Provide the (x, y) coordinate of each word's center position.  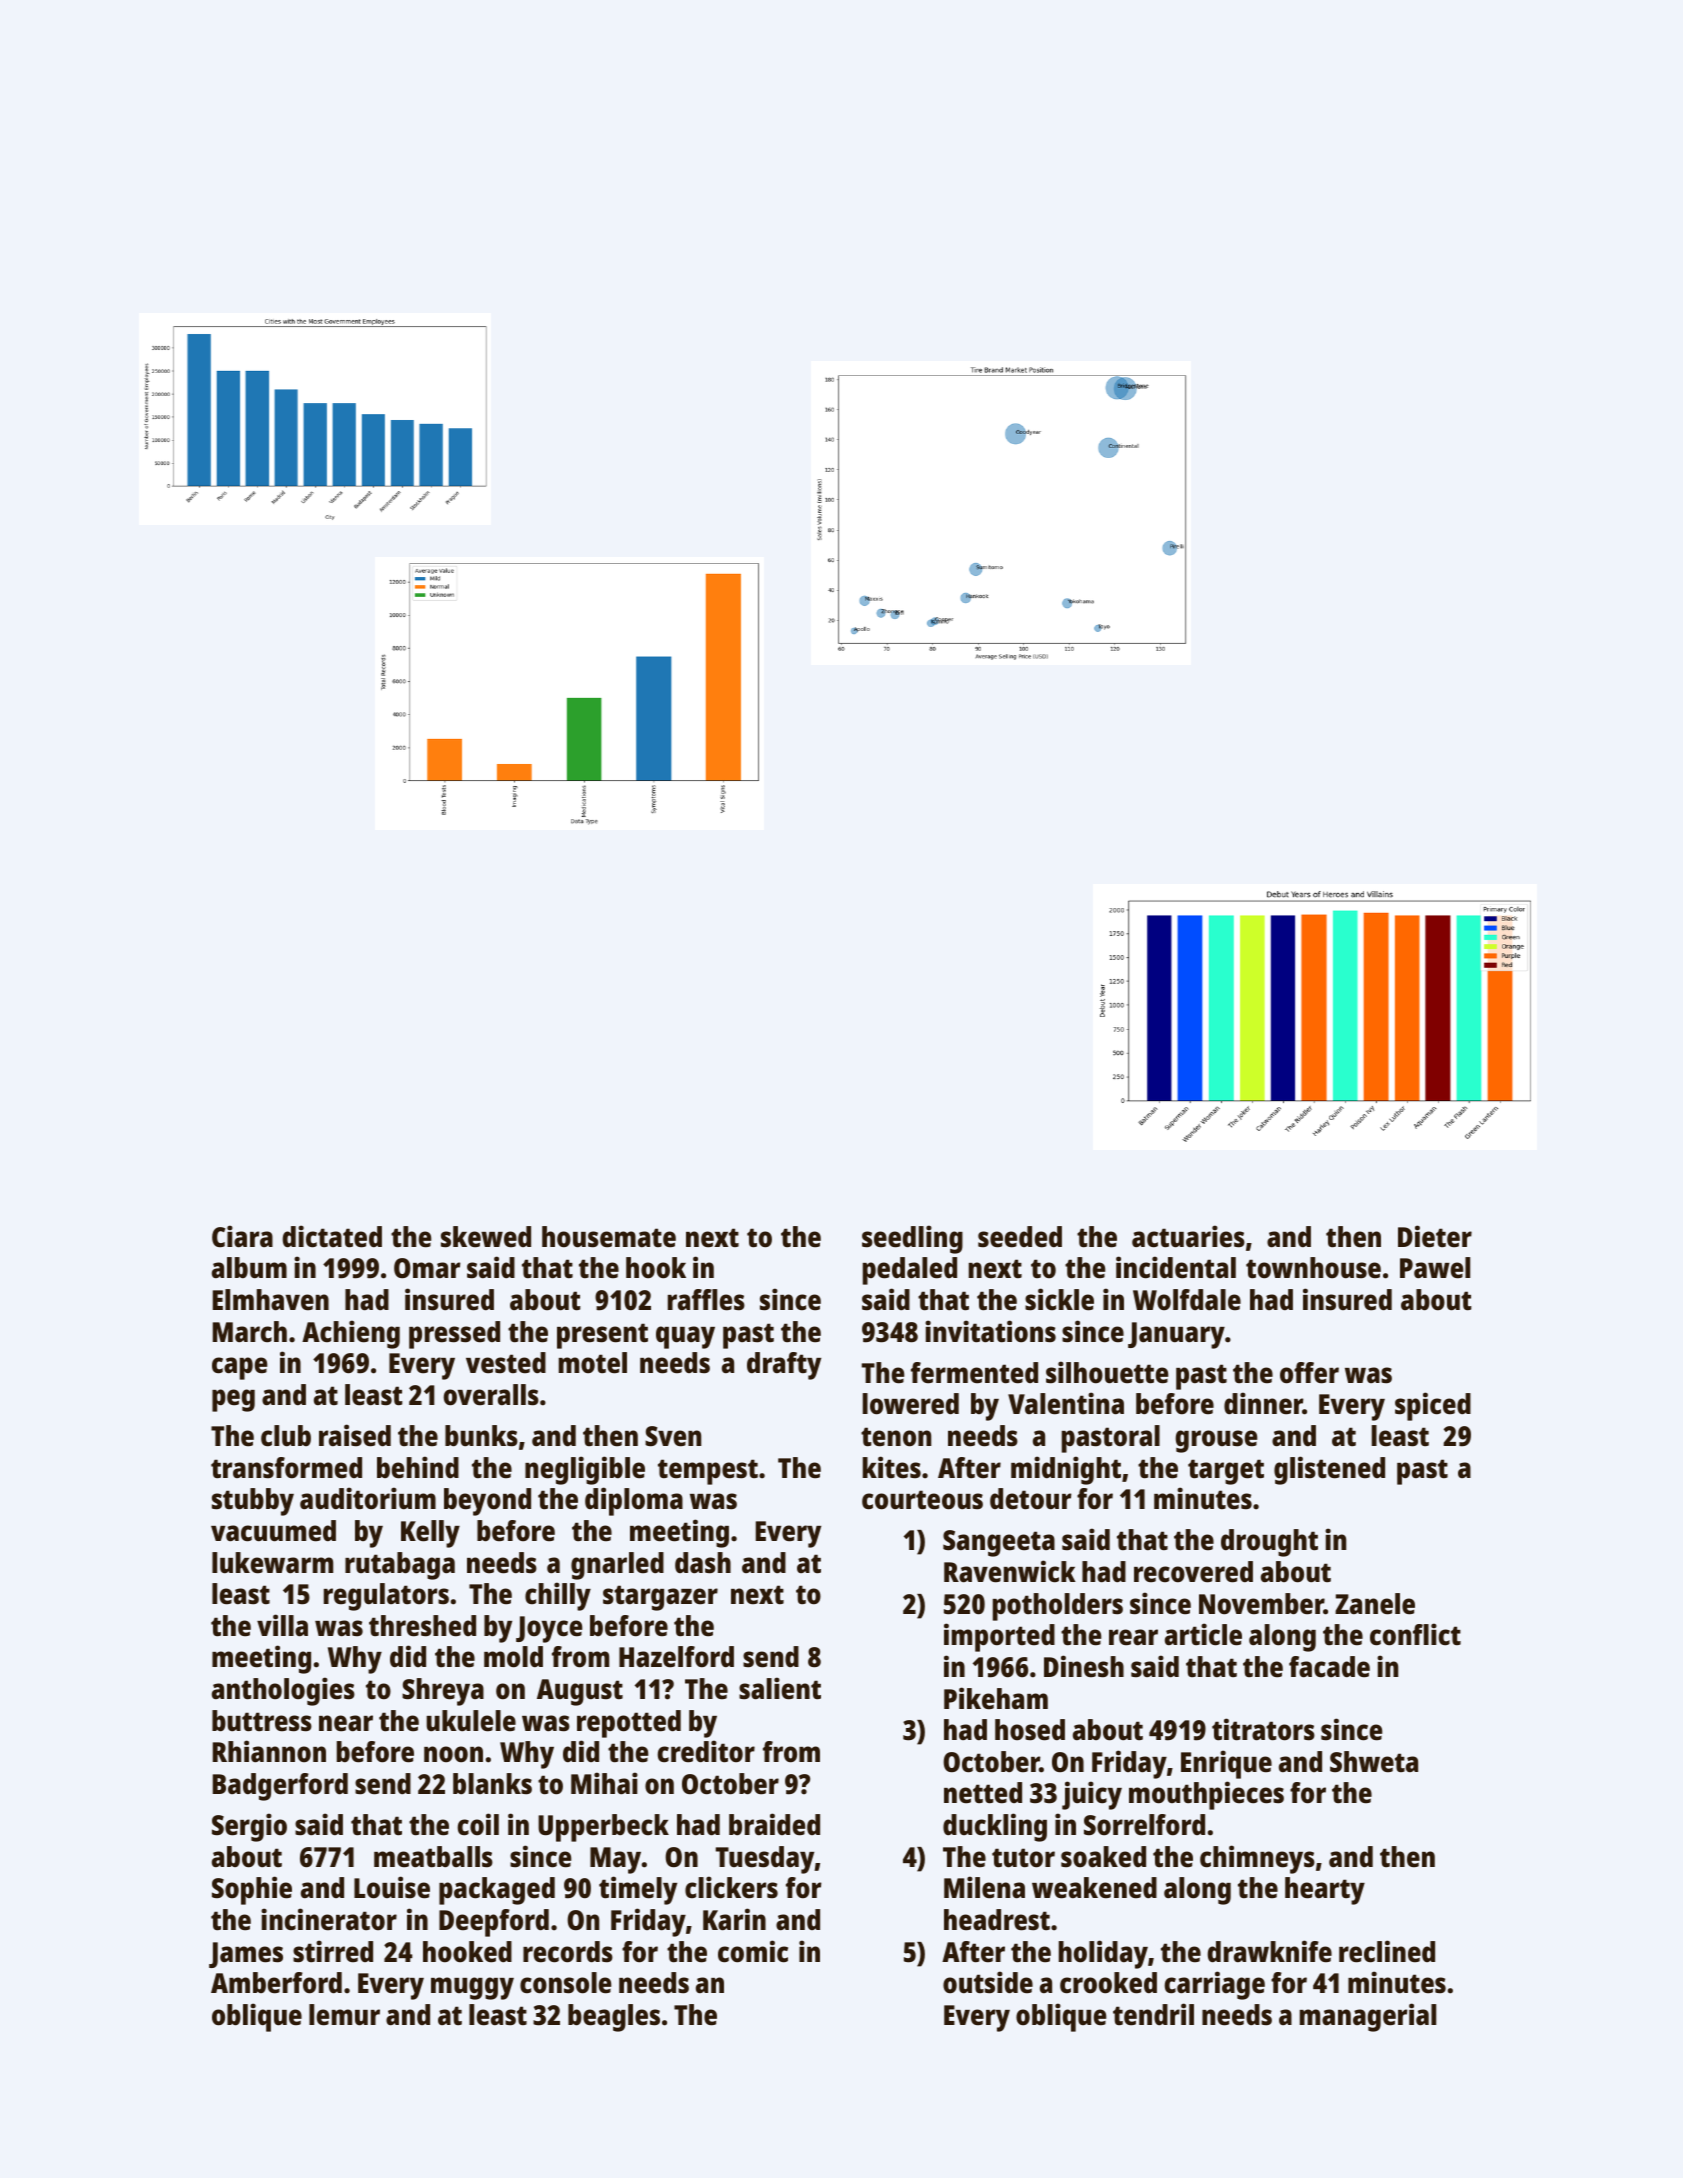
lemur (344, 2015)
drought (1269, 1543)
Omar (427, 1268)
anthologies (283, 1691)
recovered (1193, 1572)
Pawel (1435, 1268)
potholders (1058, 1607)
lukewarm (272, 1563)
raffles (706, 1300)
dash (703, 1563)
